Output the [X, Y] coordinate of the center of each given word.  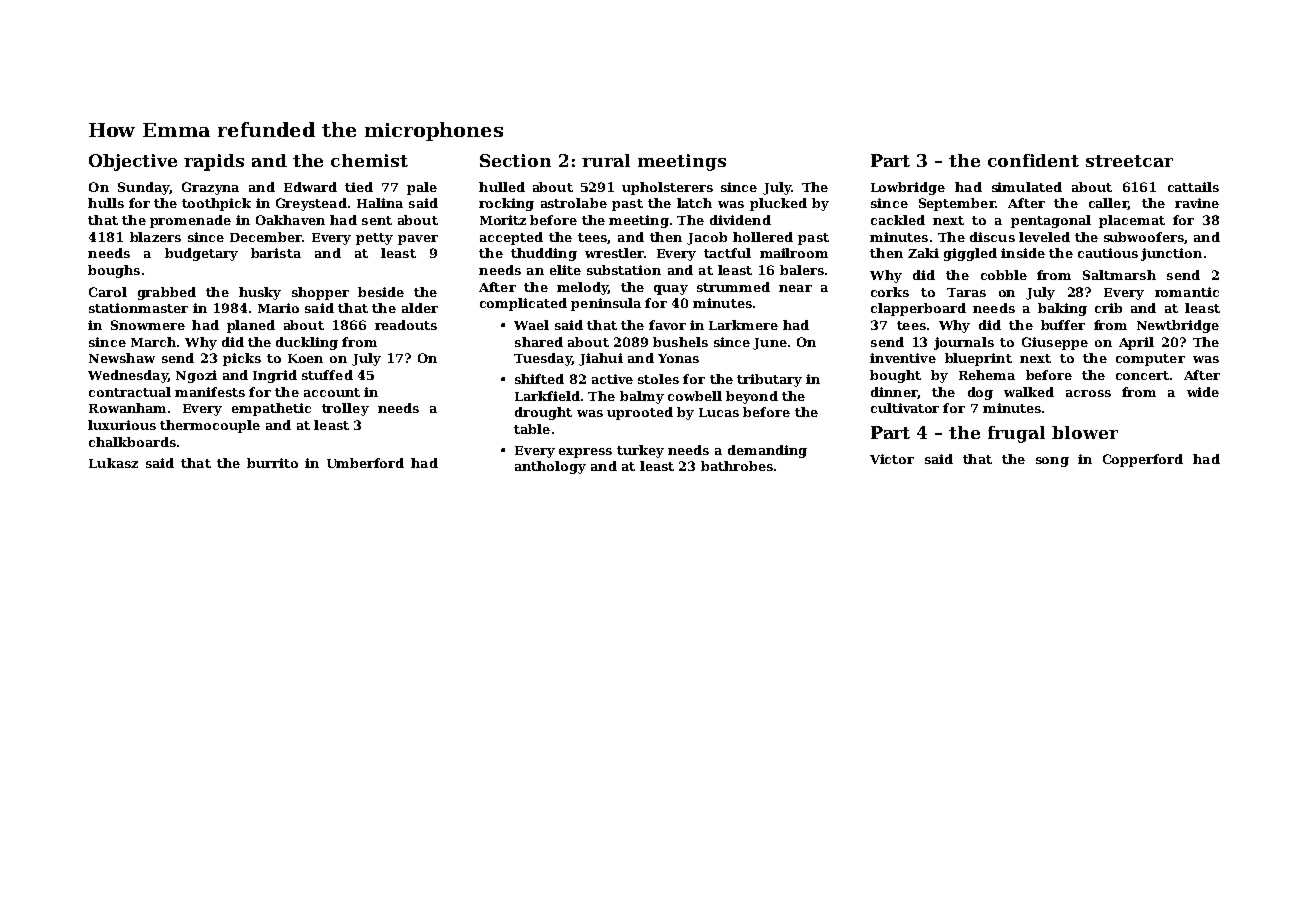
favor [667, 325]
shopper [320, 293]
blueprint [978, 359]
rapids [214, 162]
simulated [1027, 187]
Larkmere [743, 325]
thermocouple [210, 426]
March [153, 342]
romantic [1187, 292]
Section [515, 160]
